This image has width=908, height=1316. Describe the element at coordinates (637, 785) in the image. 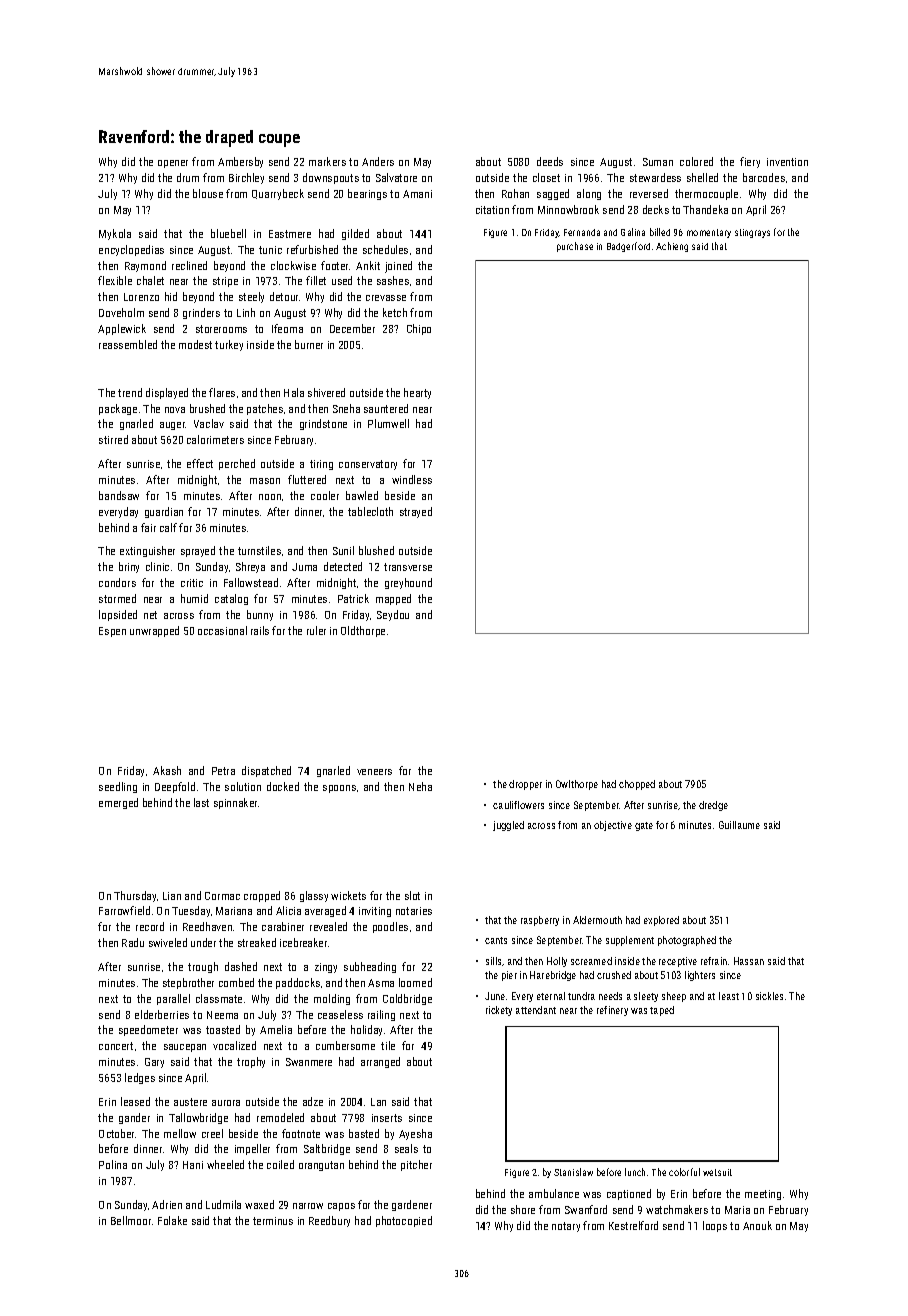

I see `chopped` at that location.
